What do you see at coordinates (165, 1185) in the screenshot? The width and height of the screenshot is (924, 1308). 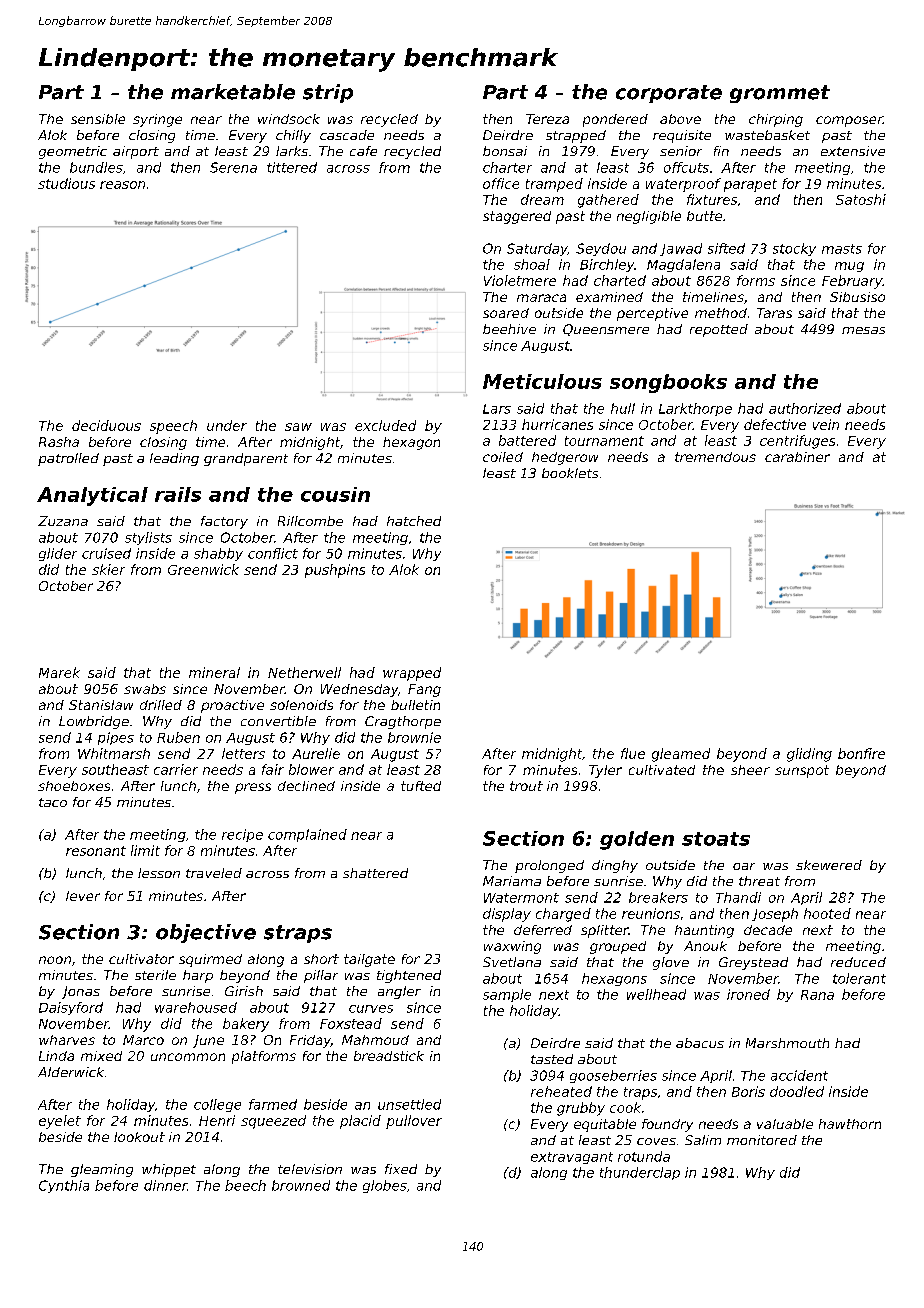 I see `dinner` at bounding box center [165, 1185].
